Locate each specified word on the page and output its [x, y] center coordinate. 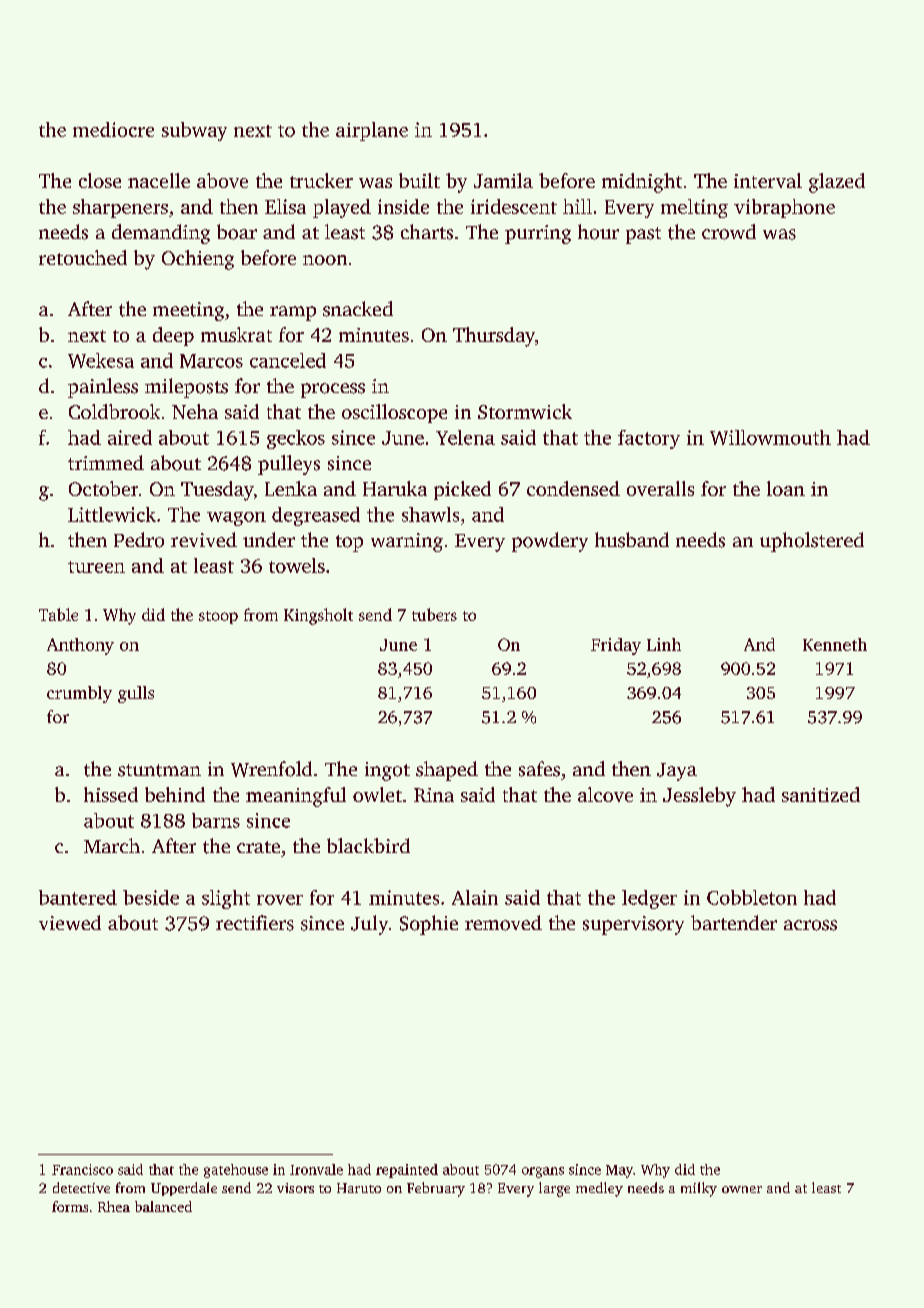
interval [768, 180]
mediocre [113, 129]
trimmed [106, 462]
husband [632, 540]
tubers [434, 614]
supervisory [633, 925]
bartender [734, 922]
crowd [729, 232]
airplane [372, 131]
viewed [70, 922]
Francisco [82, 1169]
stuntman [159, 770]
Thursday [494, 337]
